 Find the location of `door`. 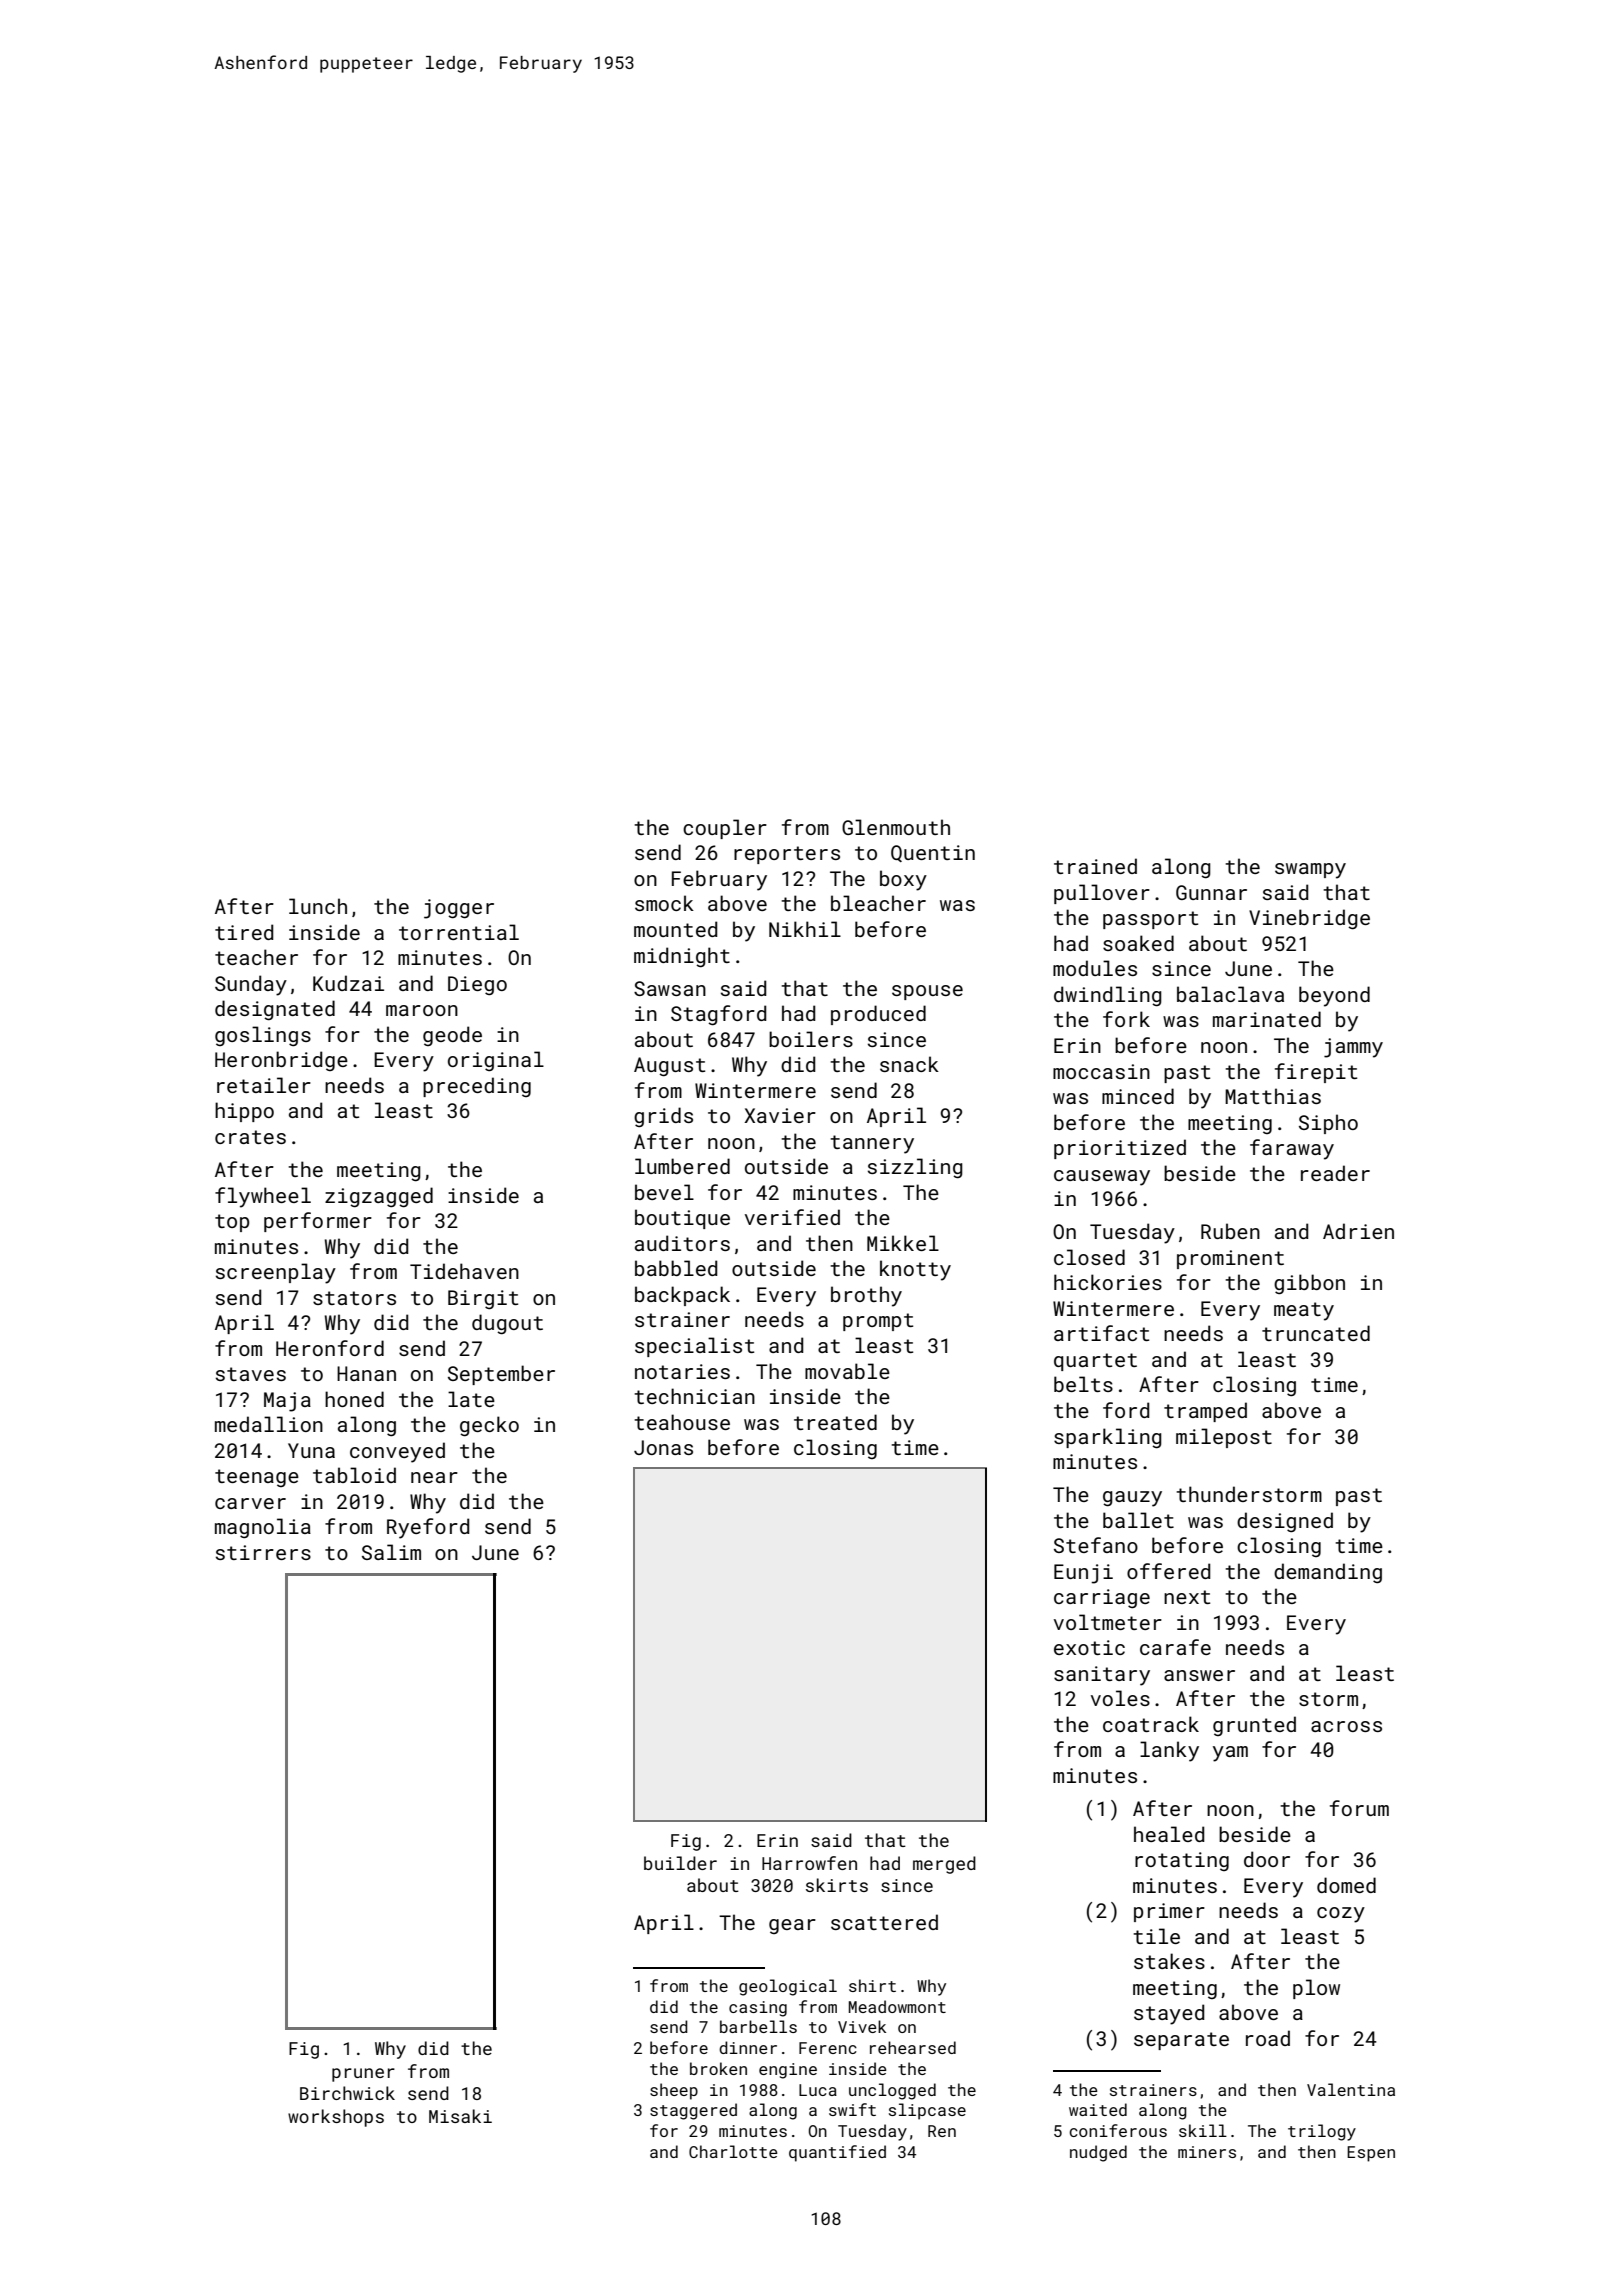

door is located at coordinates (1267, 1859).
